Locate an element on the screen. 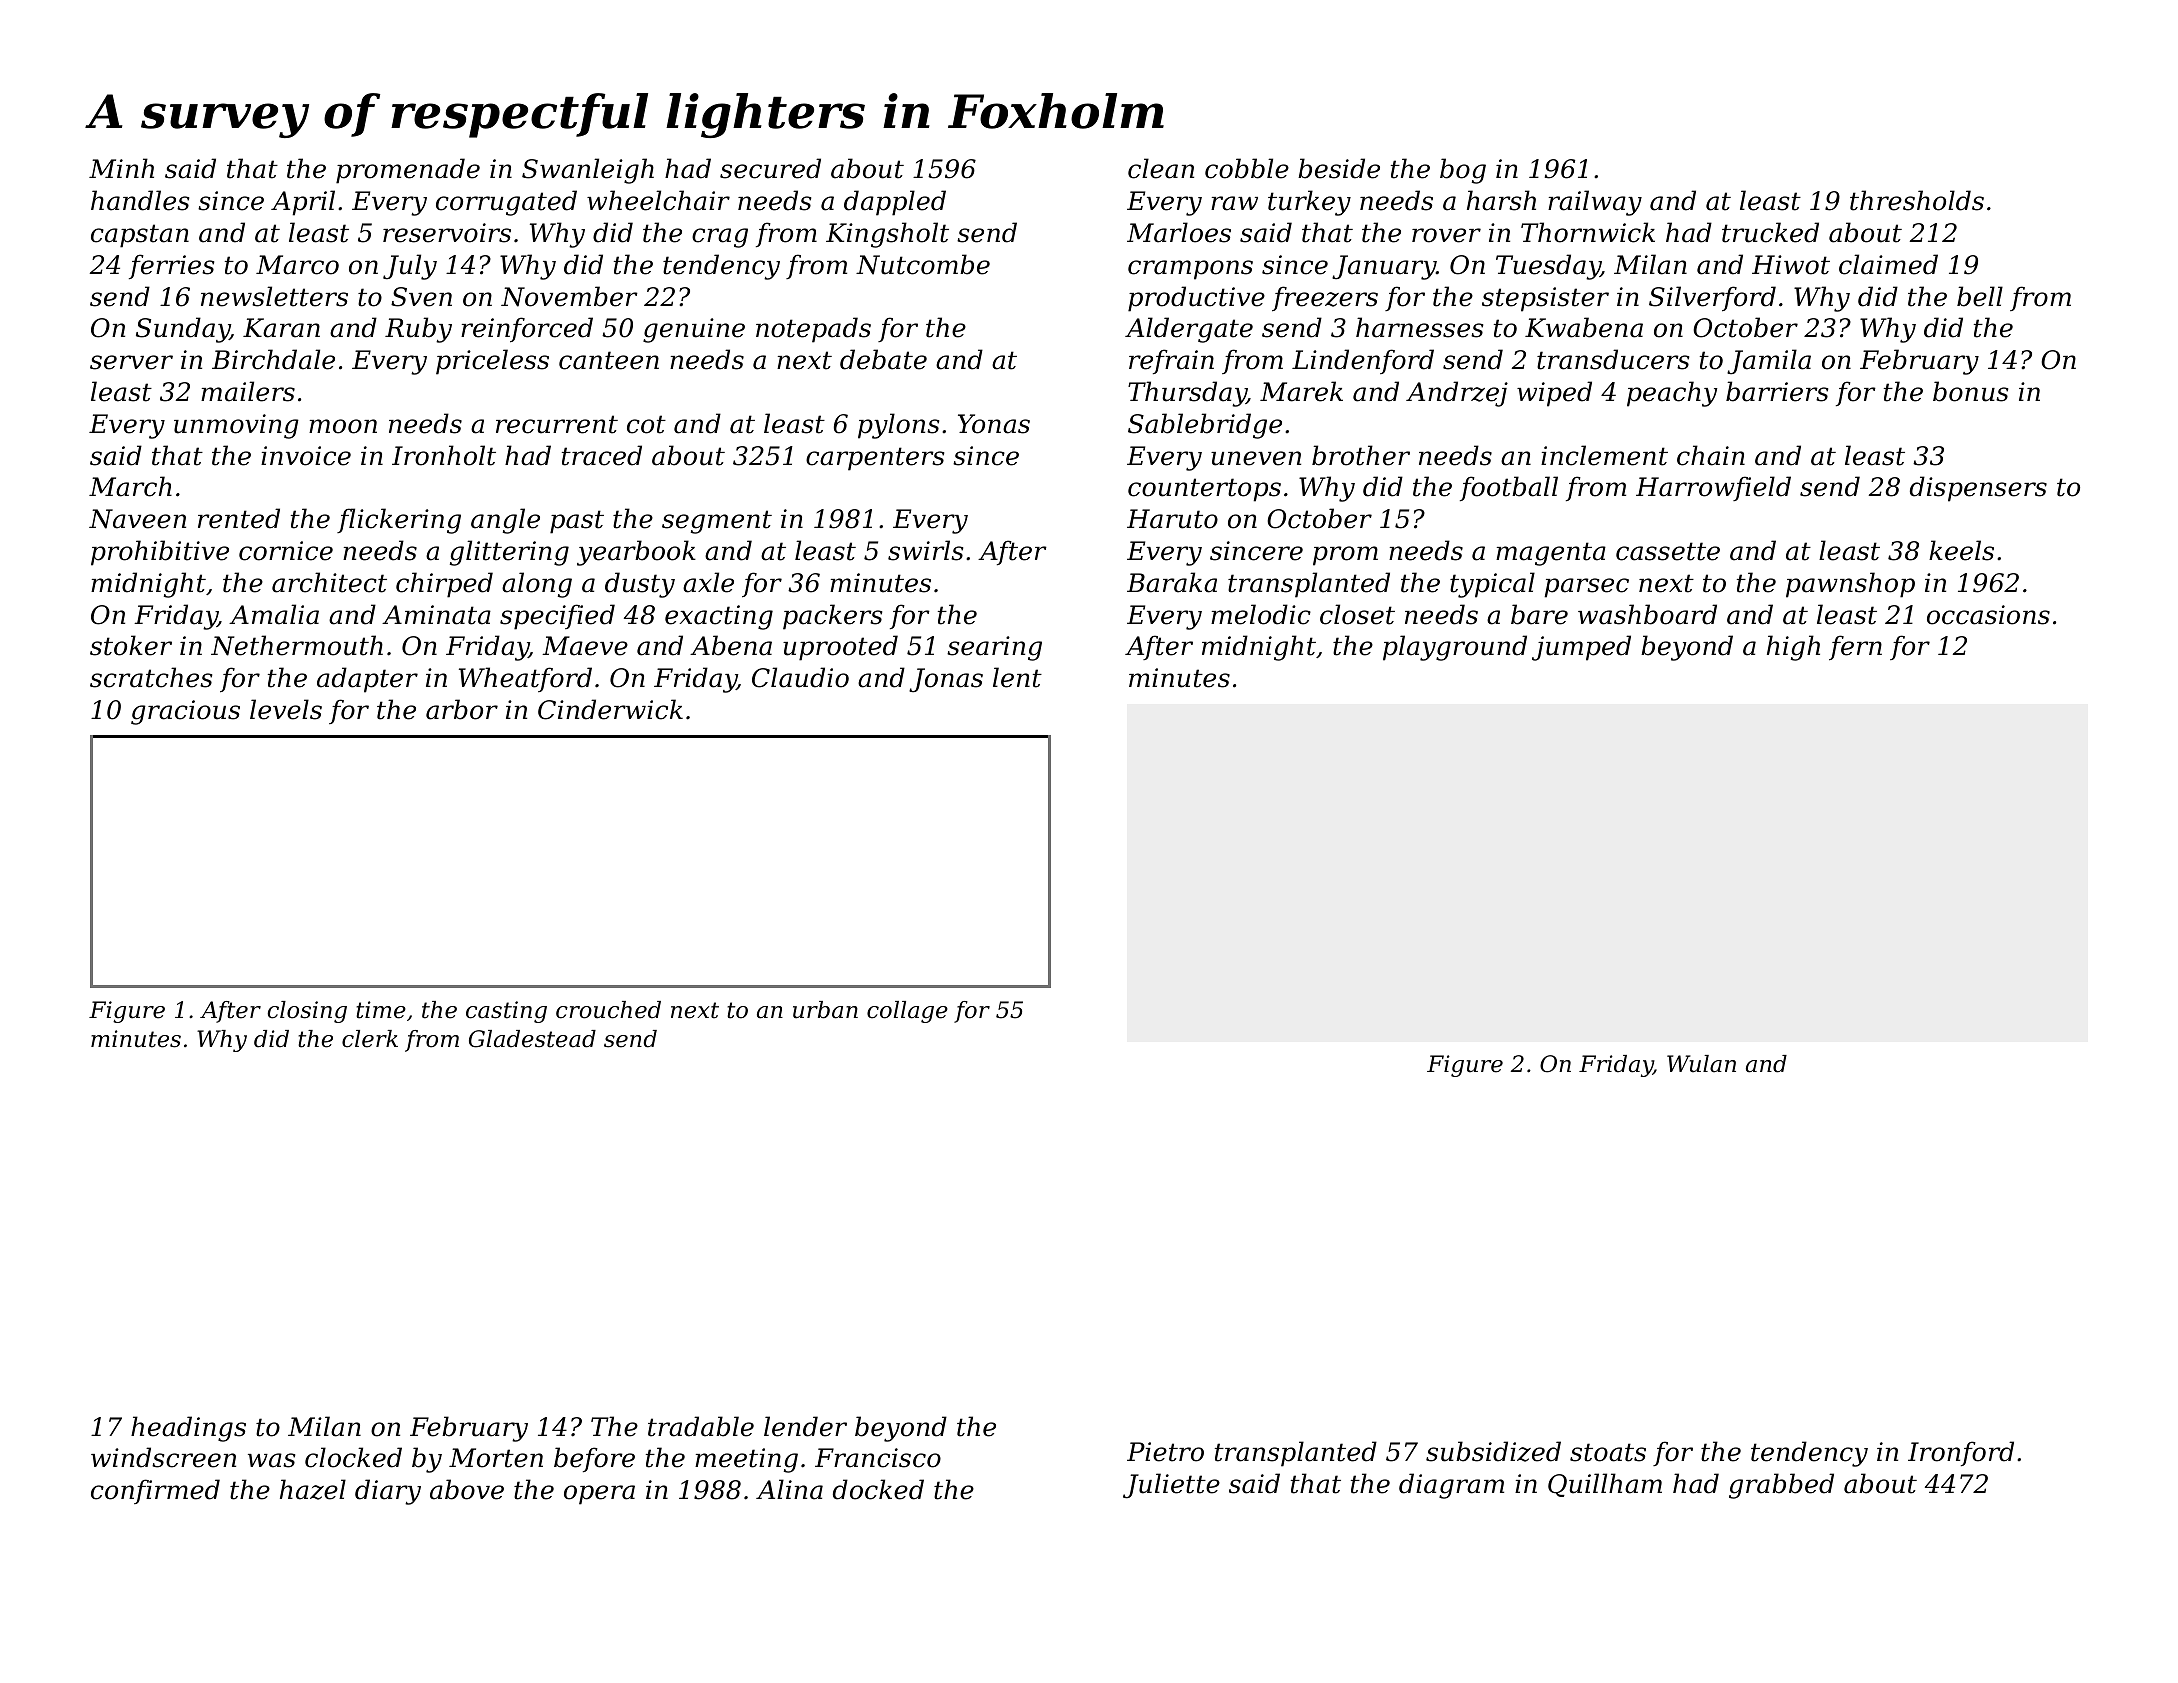 This screenshot has height=1683, width=2178. stoats is located at coordinates (1608, 1452).
